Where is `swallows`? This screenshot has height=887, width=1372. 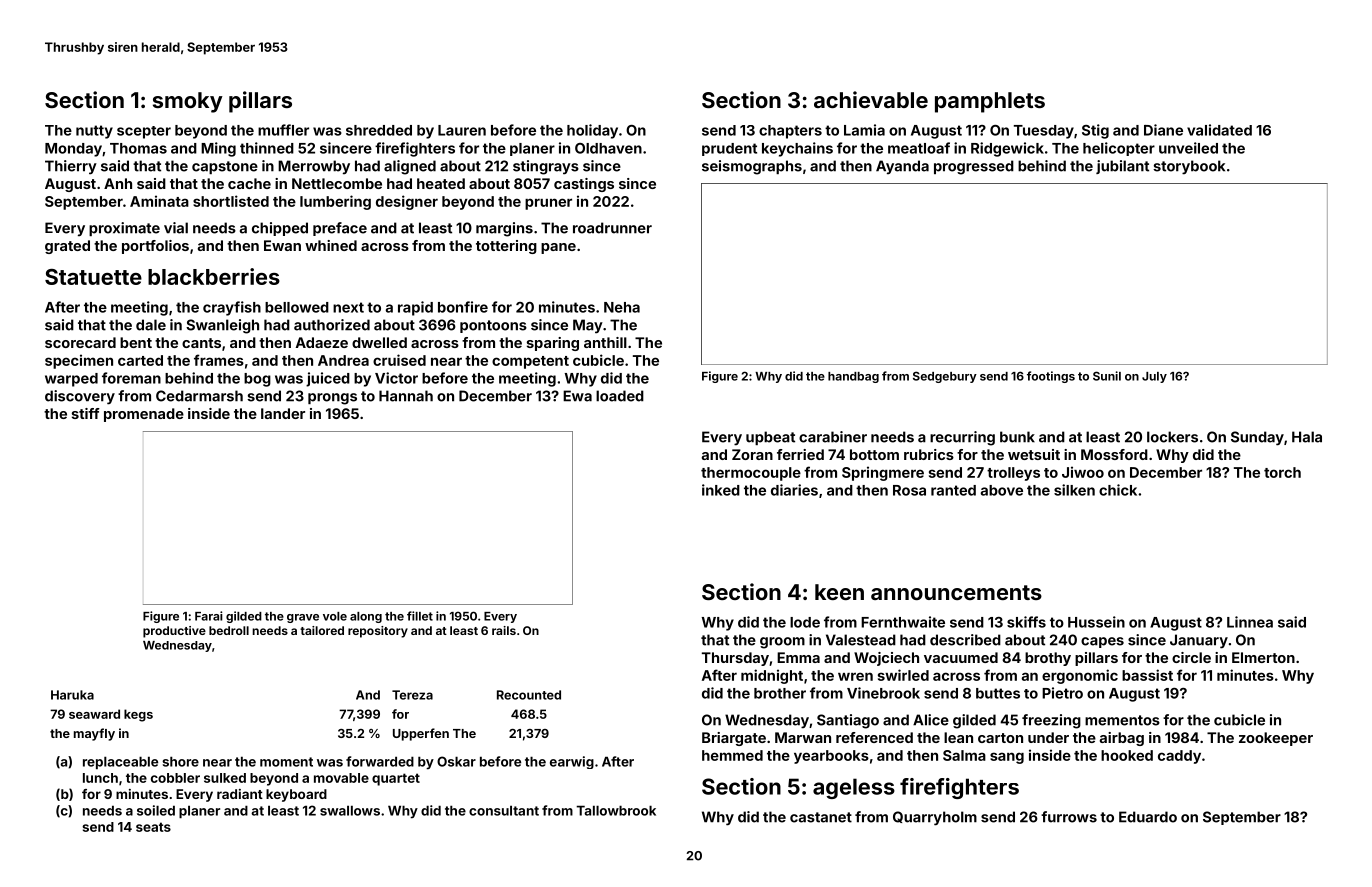 swallows is located at coordinates (350, 810).
